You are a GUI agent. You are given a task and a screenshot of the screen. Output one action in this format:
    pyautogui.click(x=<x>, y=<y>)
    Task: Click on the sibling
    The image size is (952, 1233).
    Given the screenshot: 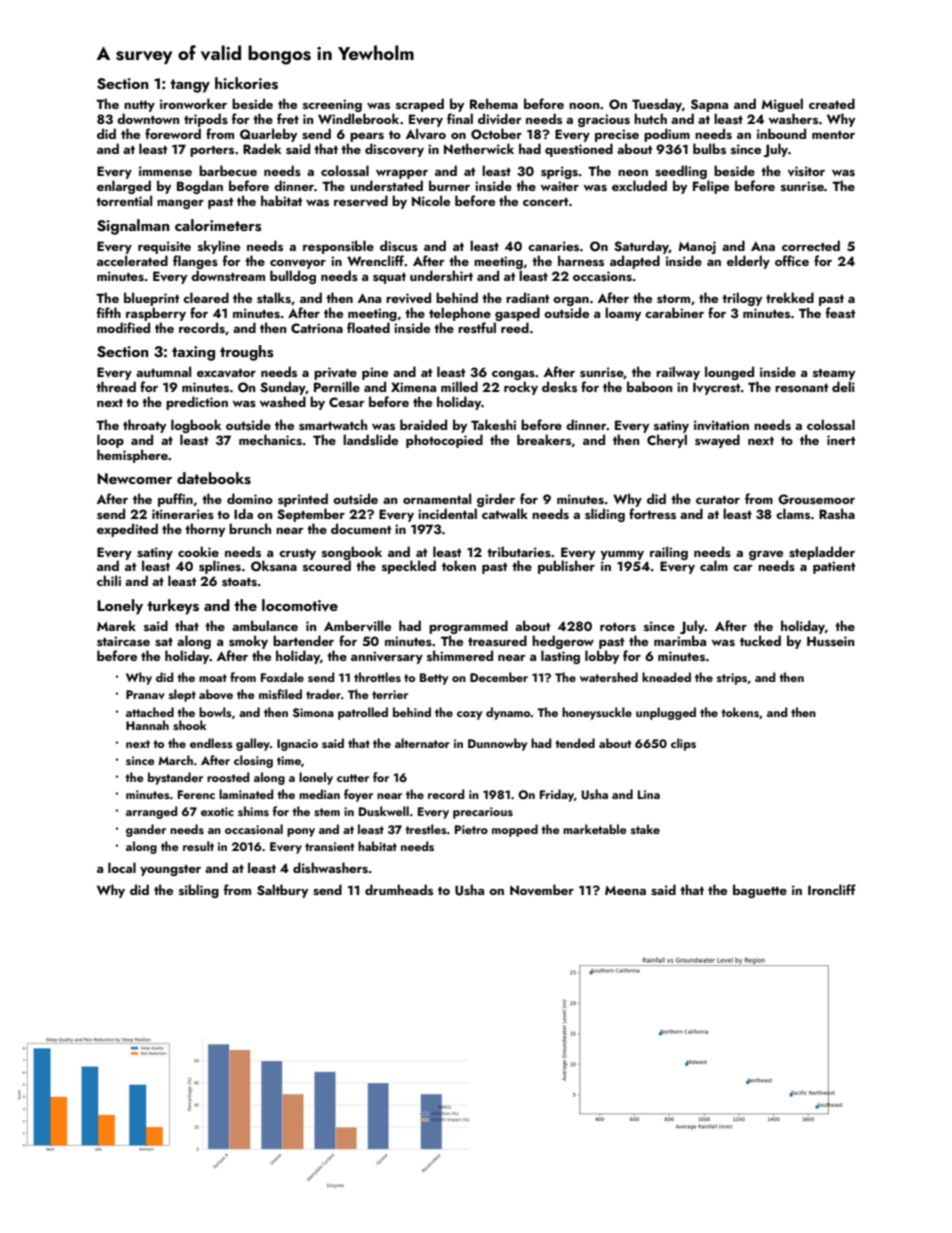 What is the action you would take?
    pyautogui.click(x=199, y=891)
